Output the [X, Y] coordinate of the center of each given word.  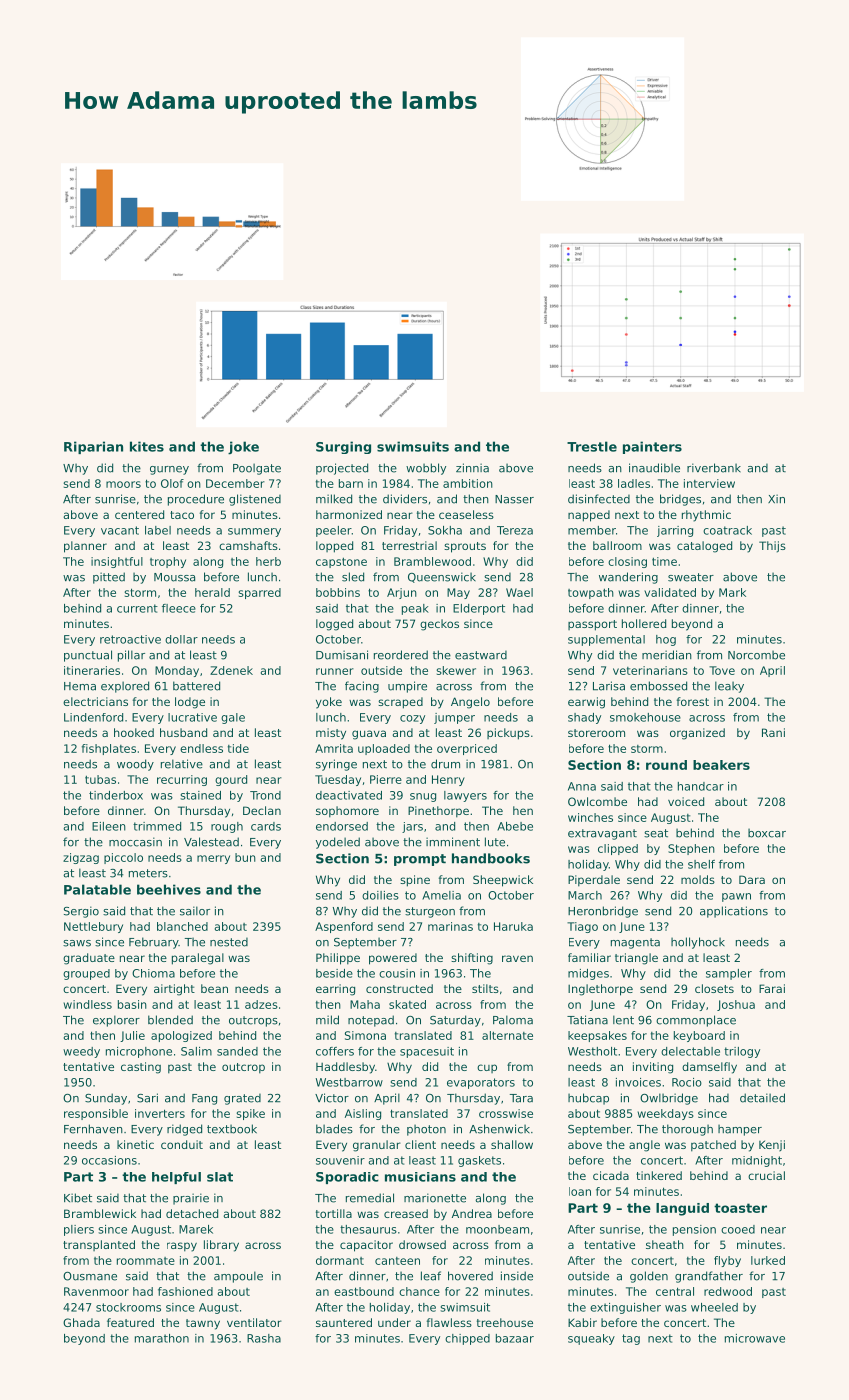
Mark [732, 592]
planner [85, 547]
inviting [653, 1068]
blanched [182, 926]
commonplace [696, 1021]
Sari [147, 1098]
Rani [773, 732]
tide [238, 748]
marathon [162, 1338]
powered [393, 959]
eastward [481, 655]
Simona [365, 1035]
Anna [582, 786]
